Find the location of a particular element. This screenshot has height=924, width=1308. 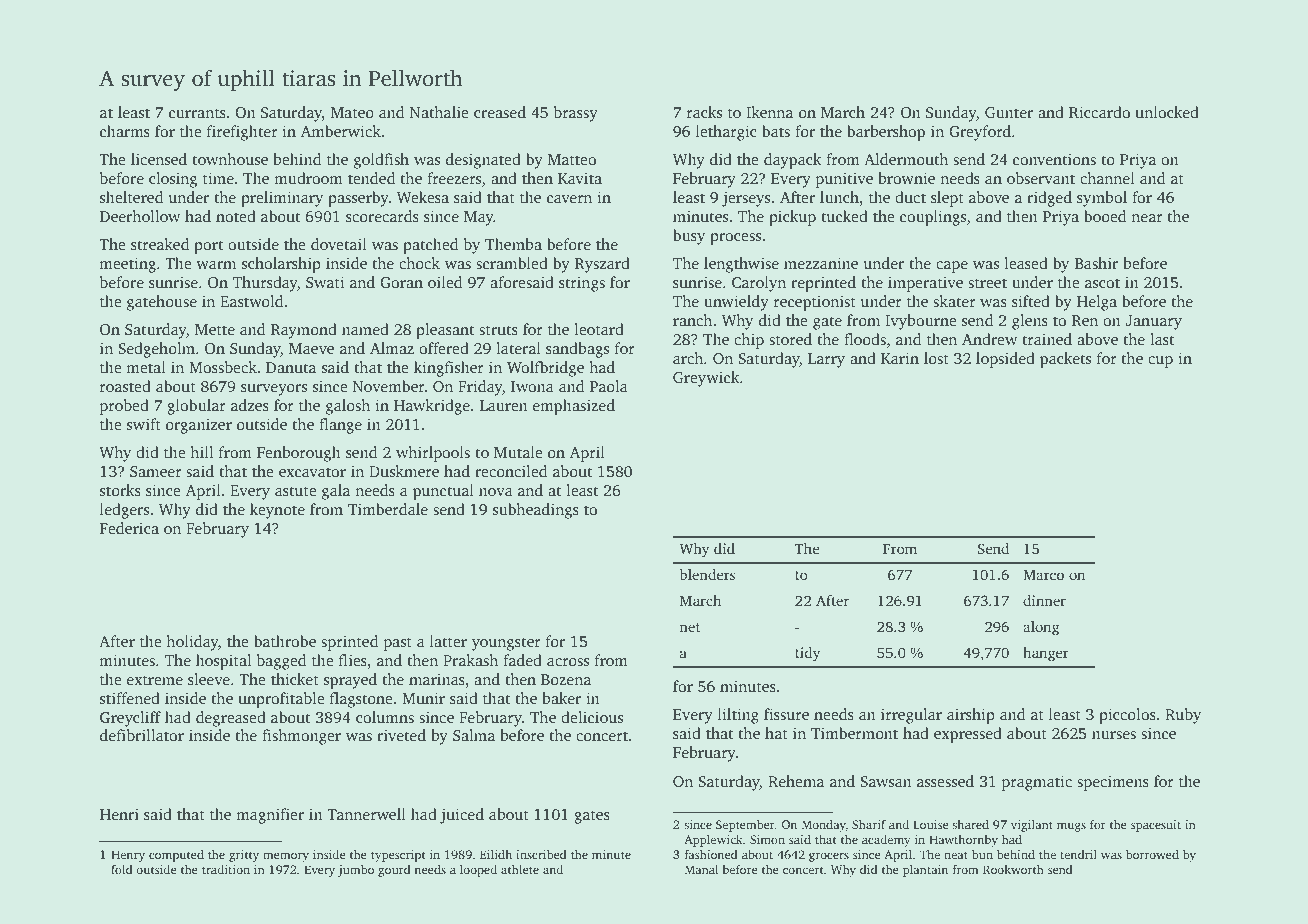

blenders is located at coordinates (707, 574).
